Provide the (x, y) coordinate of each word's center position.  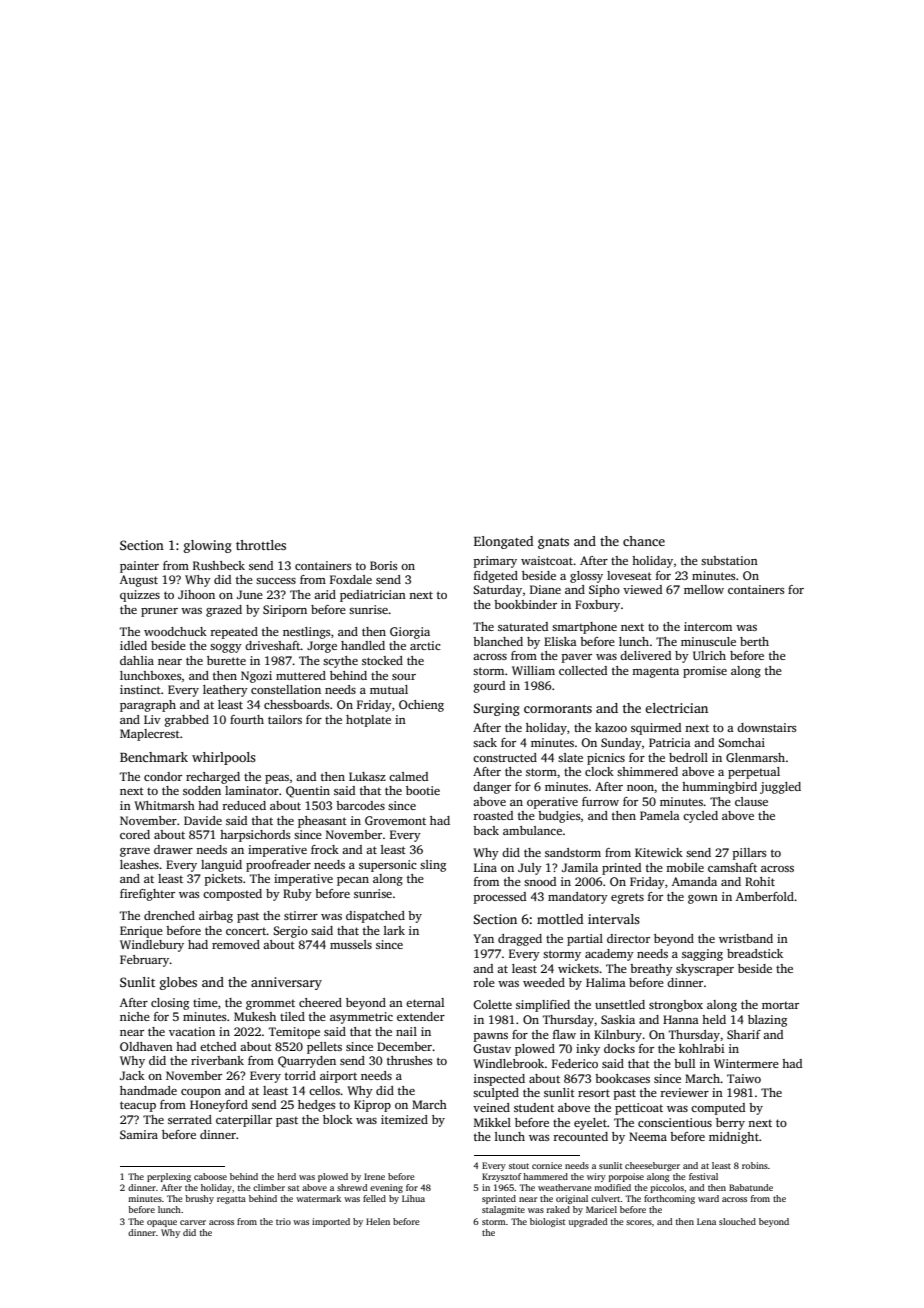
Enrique (141, 932)
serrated (190, 1119)
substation (729, 560)
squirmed (656, 729)
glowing (208, 546)
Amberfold (765, 896)
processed (500, 898)
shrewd (352, 1187)
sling (433, 866)
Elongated (504, 542)
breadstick (755, 953)
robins (755, 1165)
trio (283, 1221)
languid (221, 866)
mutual (389, 689)
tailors (285, 719)
